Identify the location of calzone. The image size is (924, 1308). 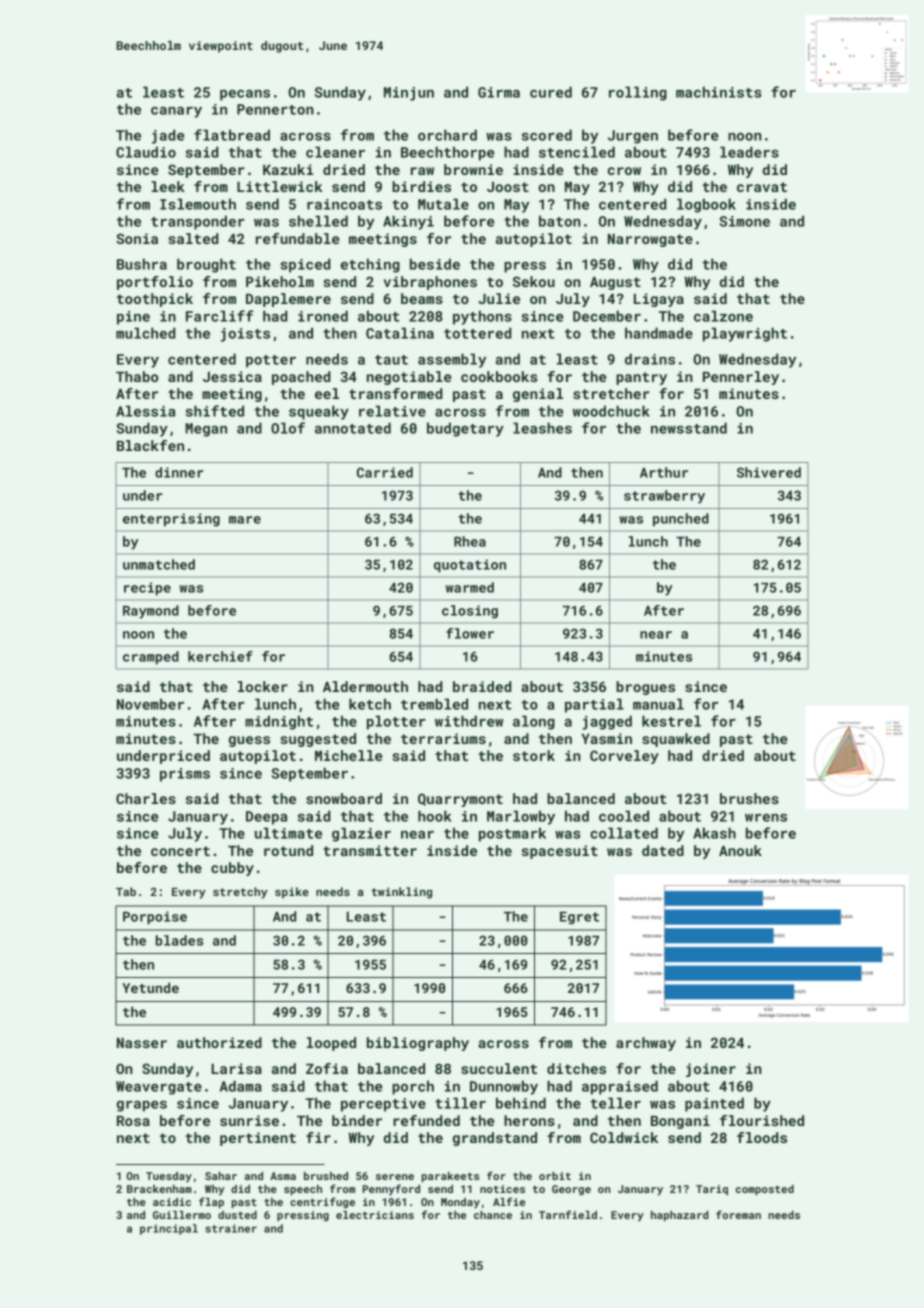
(723, 316).
